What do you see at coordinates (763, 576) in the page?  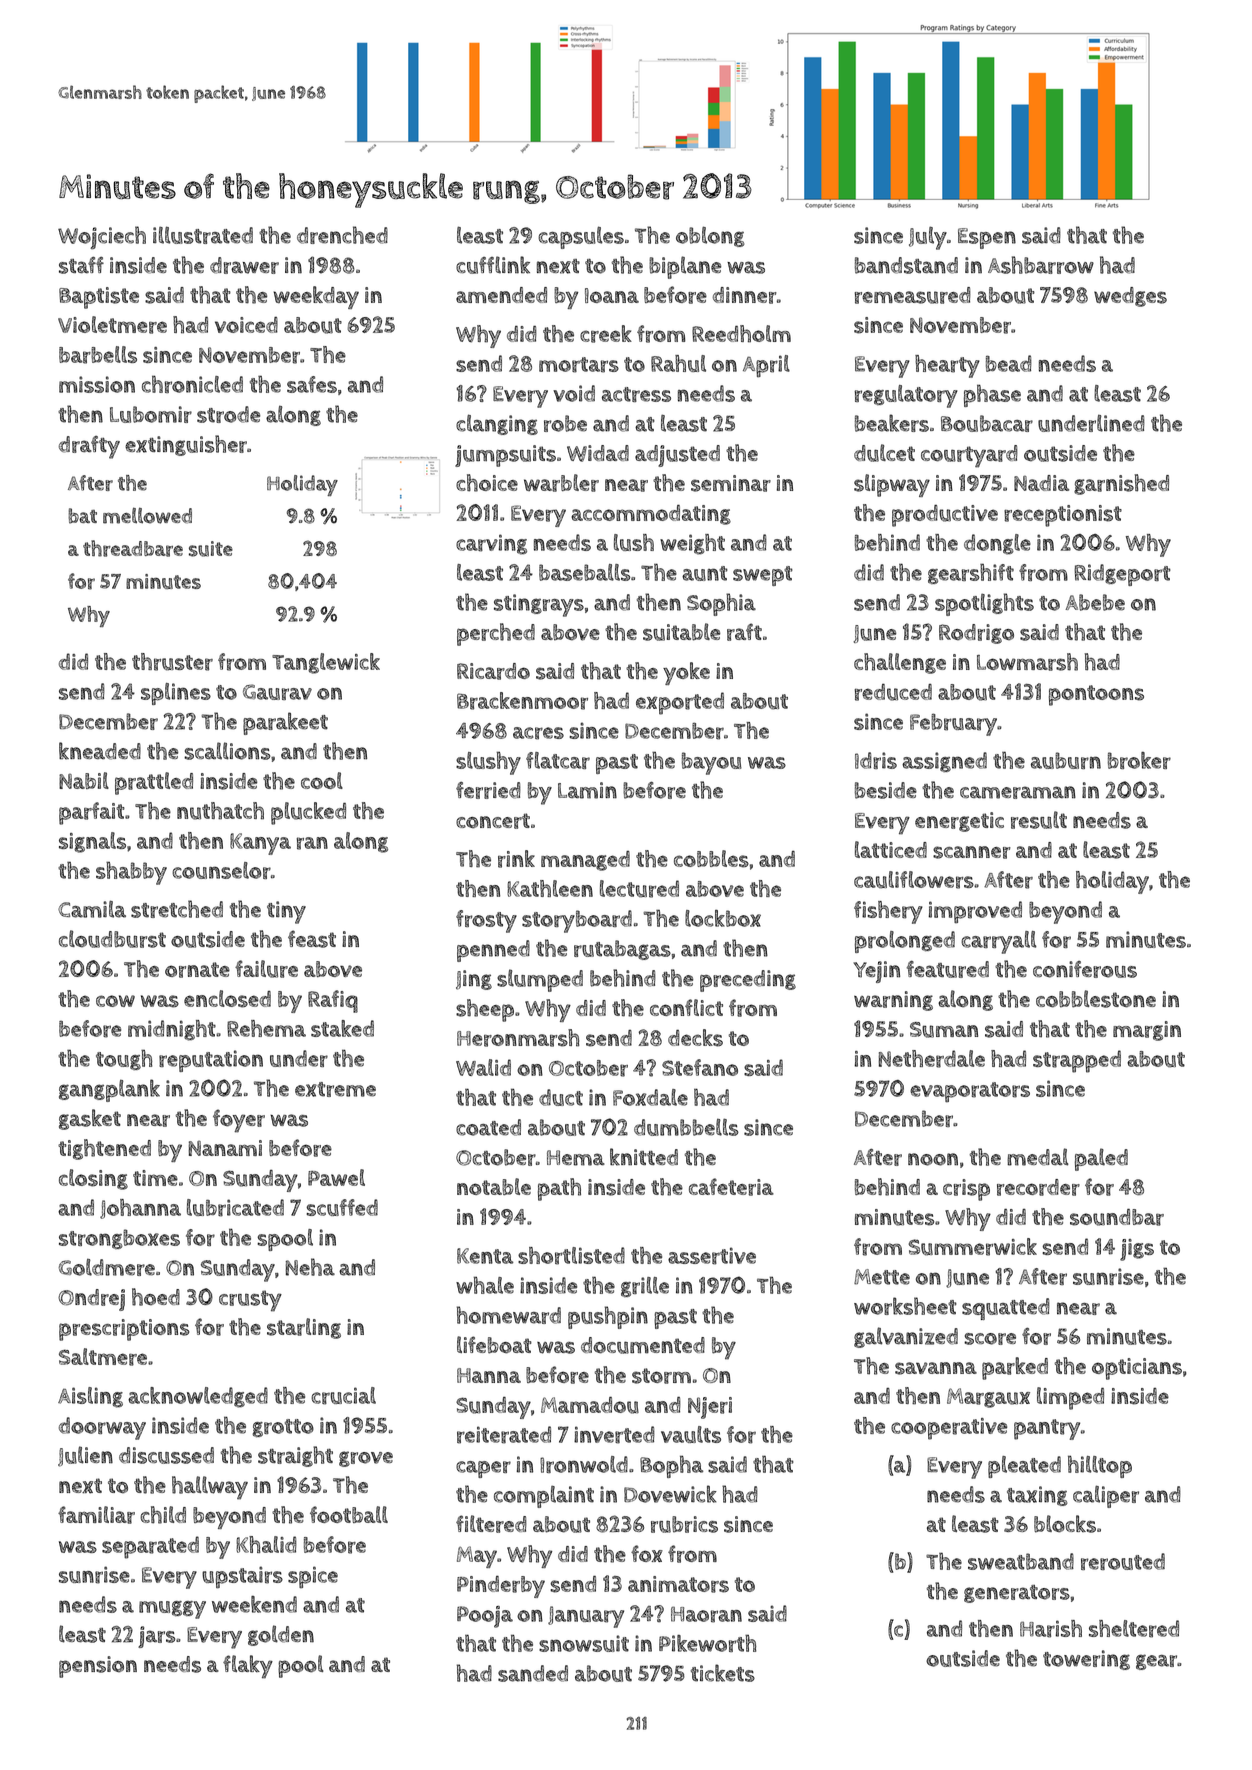 I see `swept` at bounding box center [763, 576].
